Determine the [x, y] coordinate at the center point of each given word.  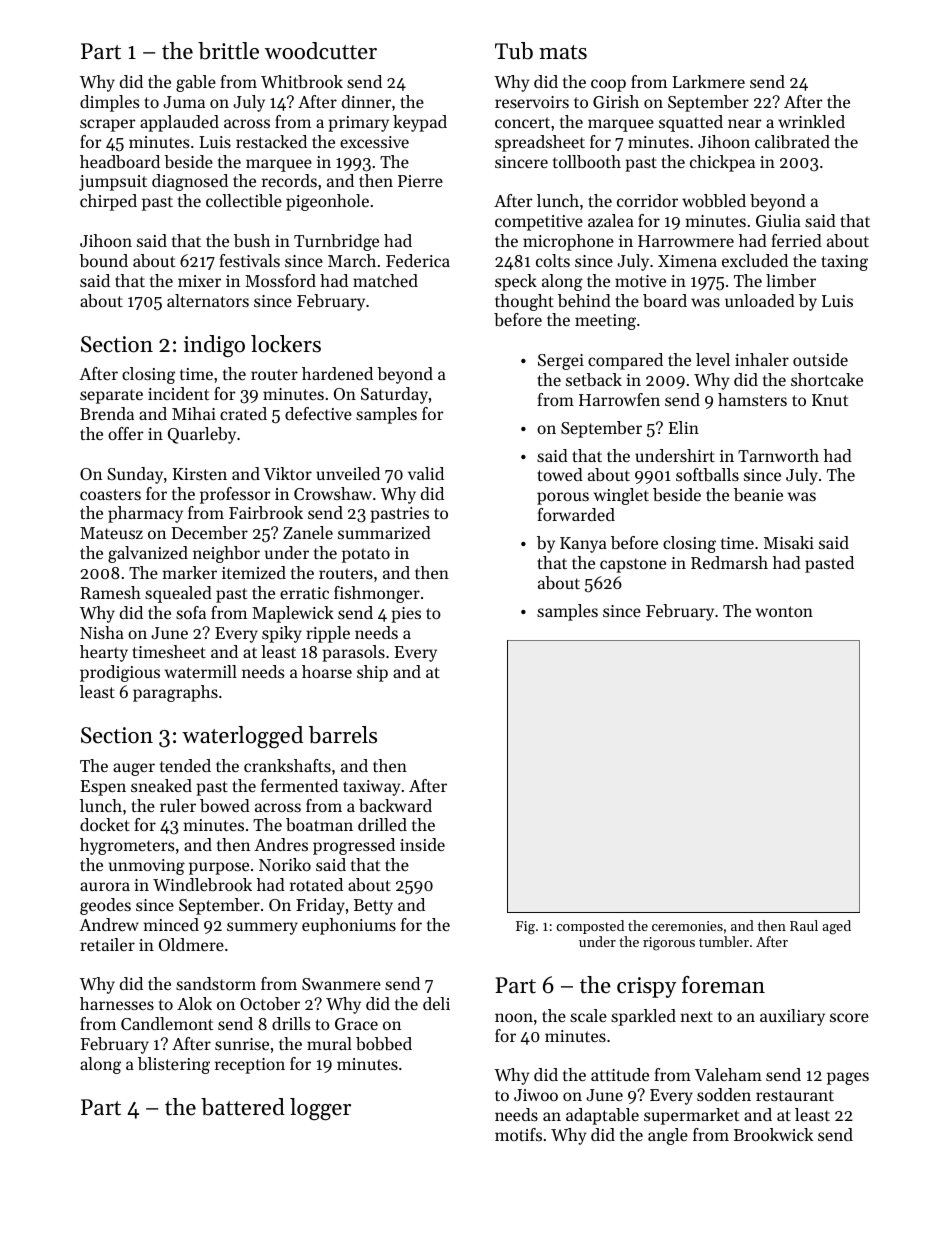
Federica [418, 260]
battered [243, 1107]
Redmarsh [729, 562]
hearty [104, 653]
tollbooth [587, 161]
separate [111, 396]
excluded [755, 260]
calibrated [792, 141]
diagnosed [190, 182]
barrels [343, 735]
